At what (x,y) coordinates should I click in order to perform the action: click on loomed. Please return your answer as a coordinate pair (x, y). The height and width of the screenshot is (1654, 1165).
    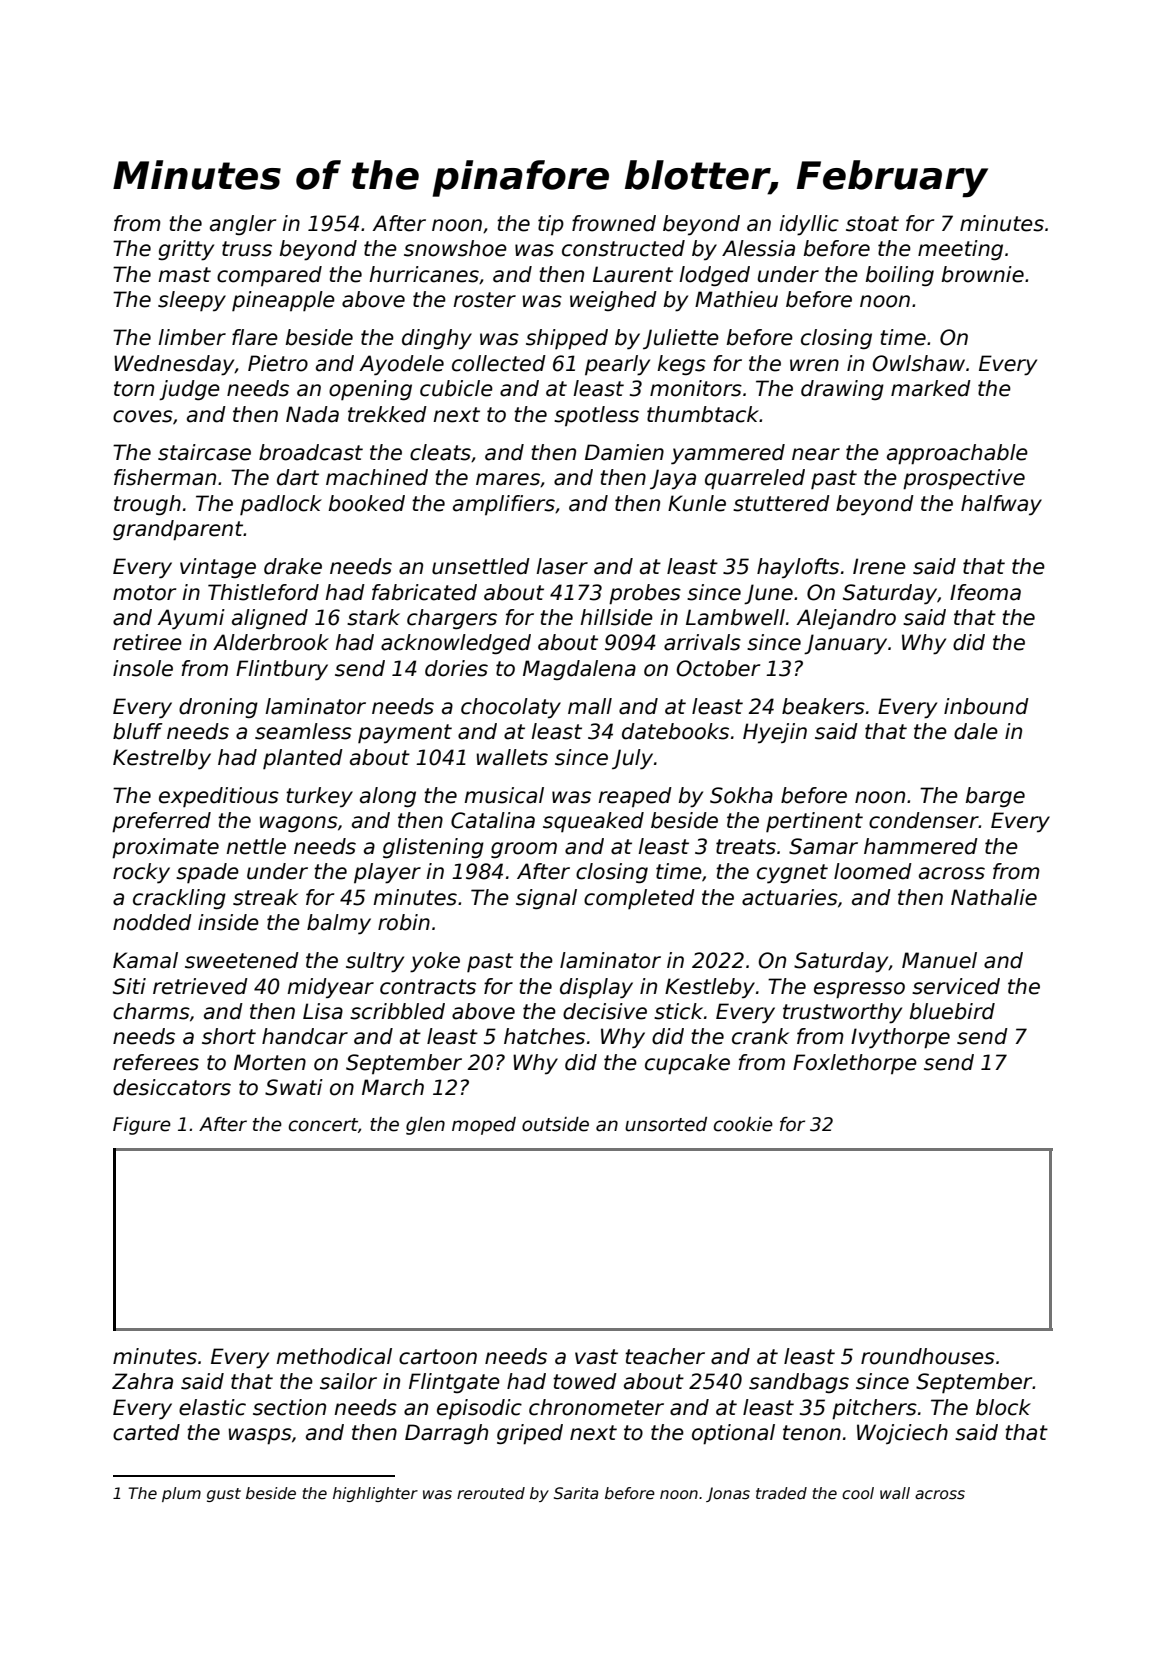
    Looking at the image, I should click on (873, 871).
